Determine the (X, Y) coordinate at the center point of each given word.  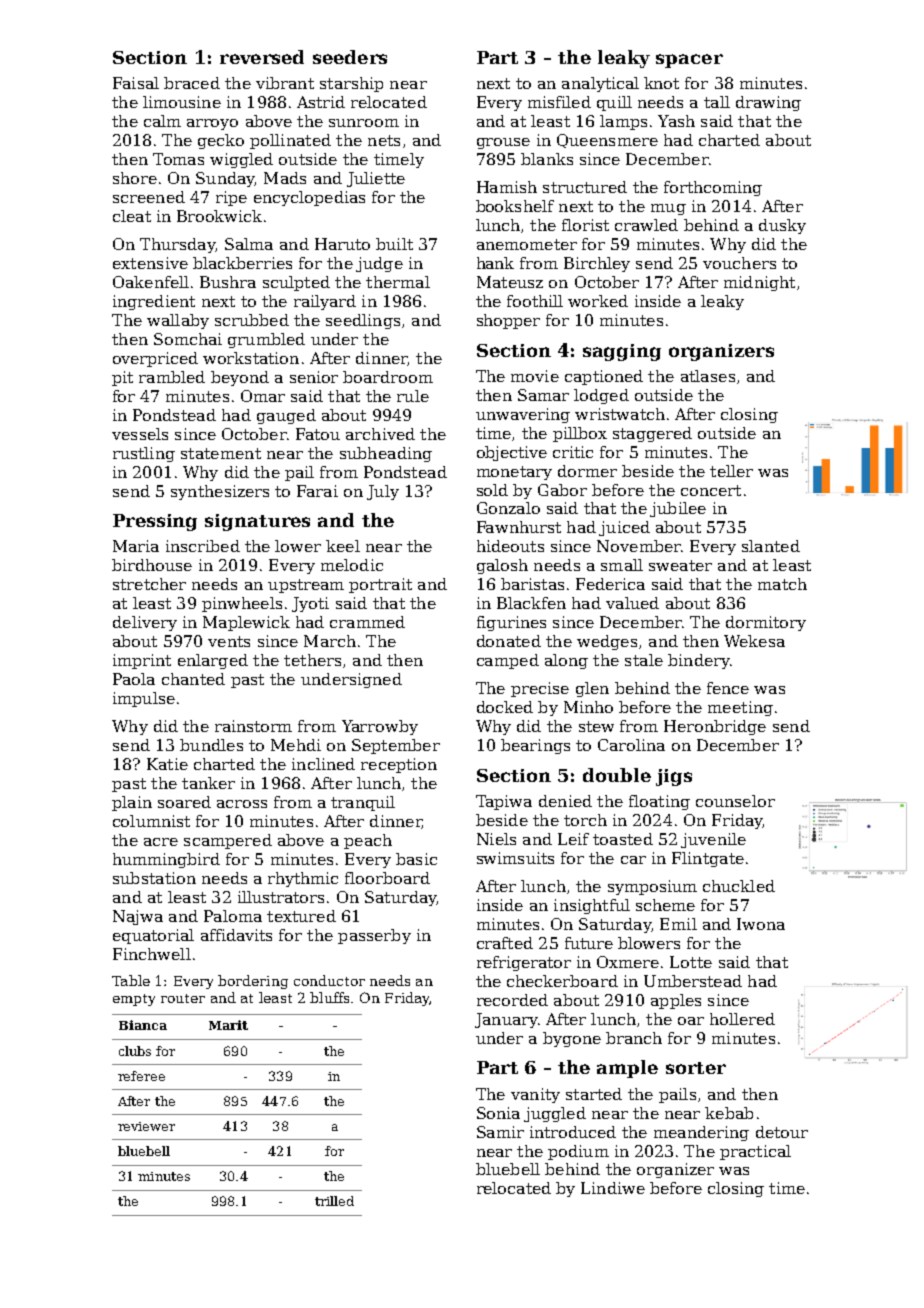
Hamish (507, 187)
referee (141, 1076)
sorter (696, 1068)
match (782, 584)
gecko (221, 141)
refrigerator (524, 963)
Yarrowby (380, 727)
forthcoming (713, 188)
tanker (208, 783)
